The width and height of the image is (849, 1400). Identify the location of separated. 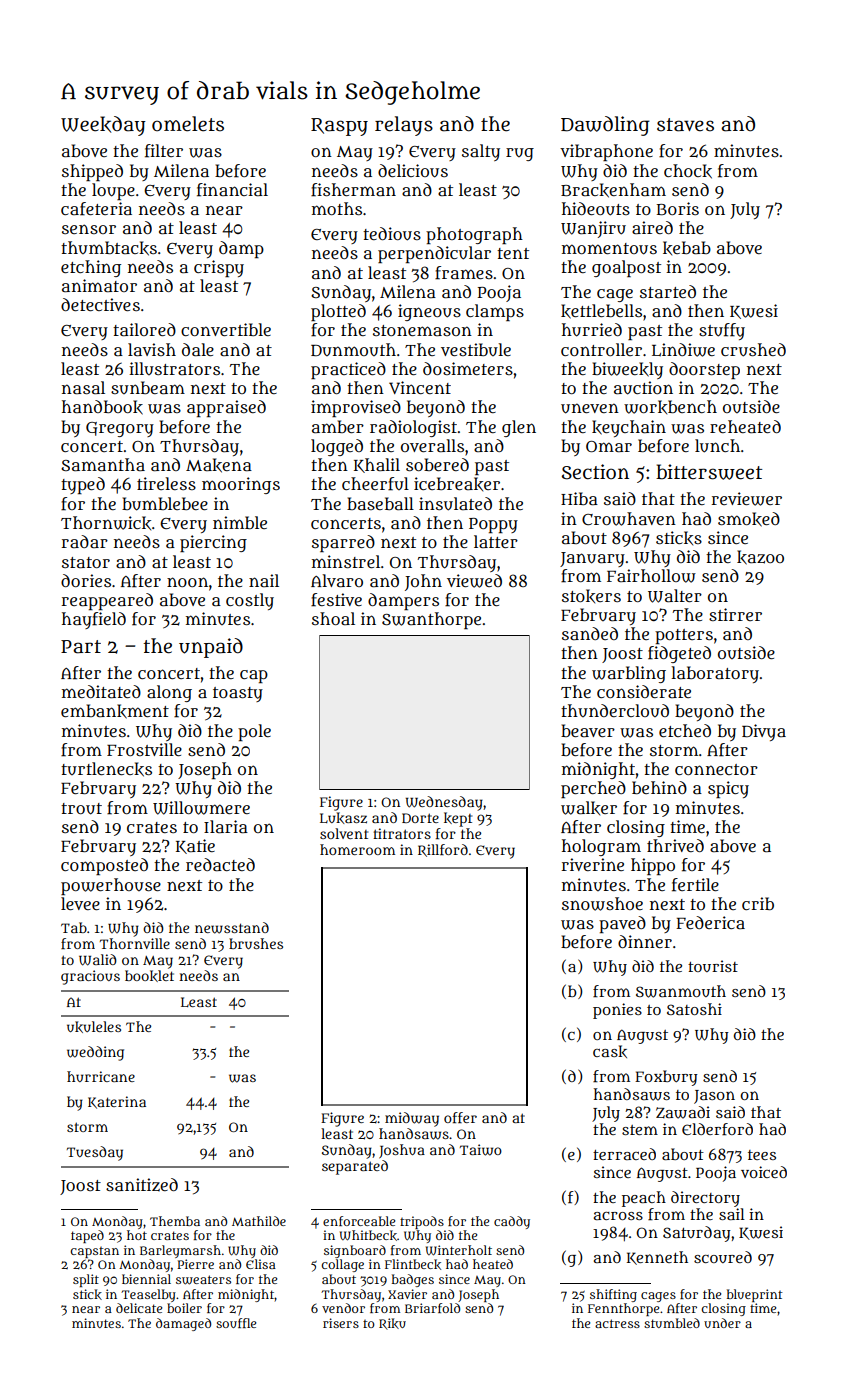
(355, 1167).
